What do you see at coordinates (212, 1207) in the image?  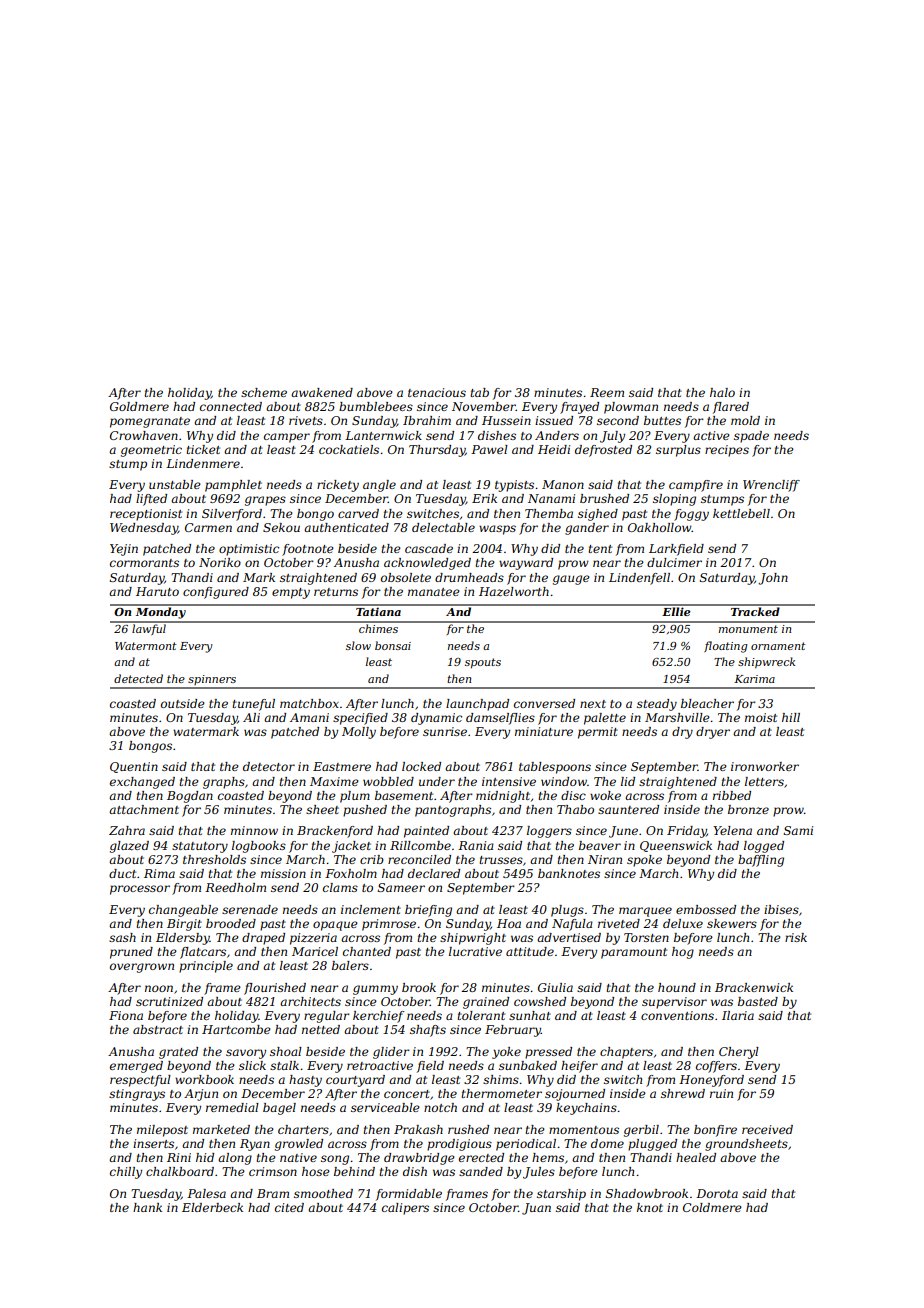 I see `Elderbeck` at bounding box center [212, 1207].
